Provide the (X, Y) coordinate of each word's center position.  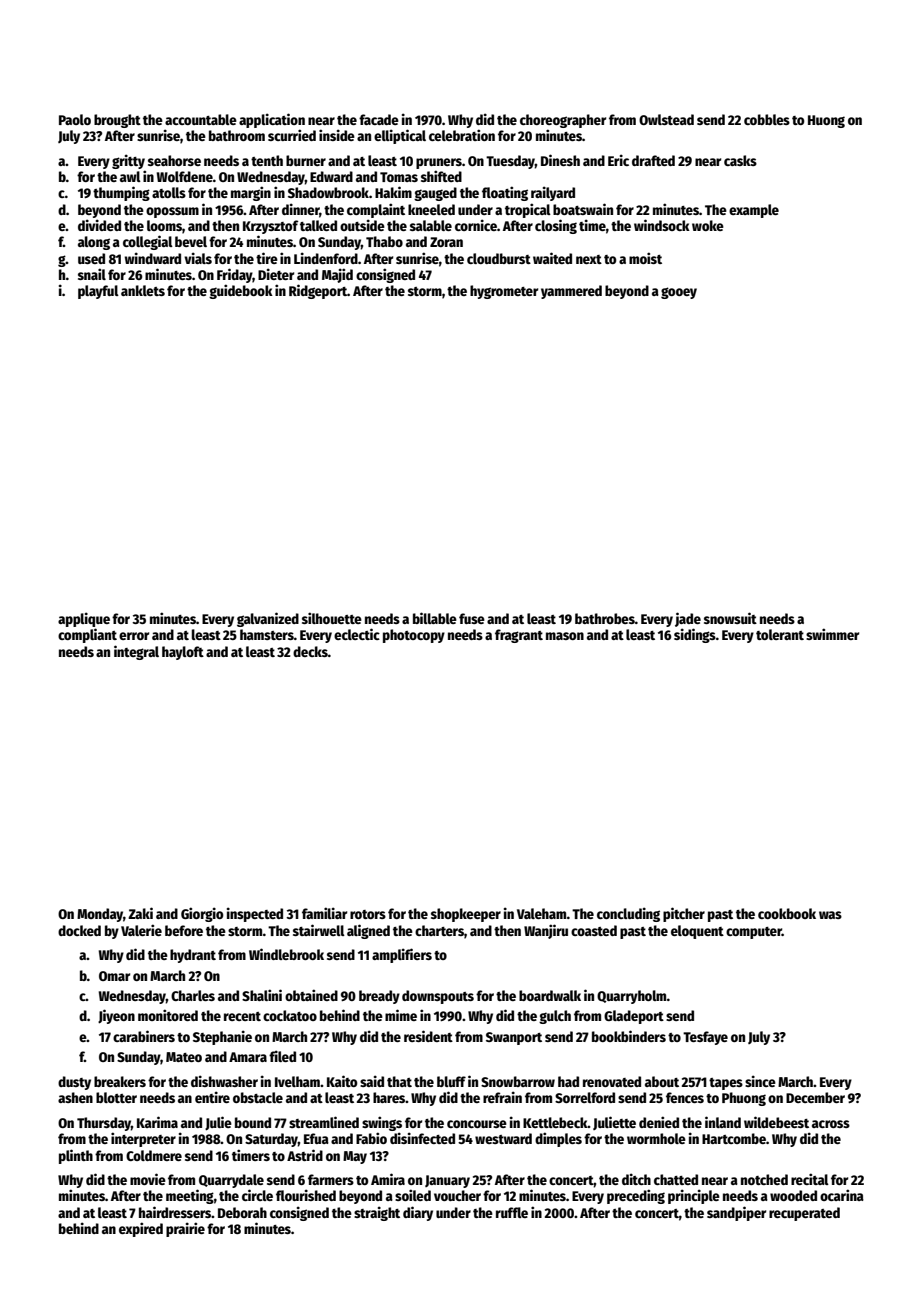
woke (708, 225)
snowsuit (730, 618)
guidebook (241, 291)
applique (84, 619)
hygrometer (504, 292)
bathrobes (605, 618)
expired (141, 1229)
